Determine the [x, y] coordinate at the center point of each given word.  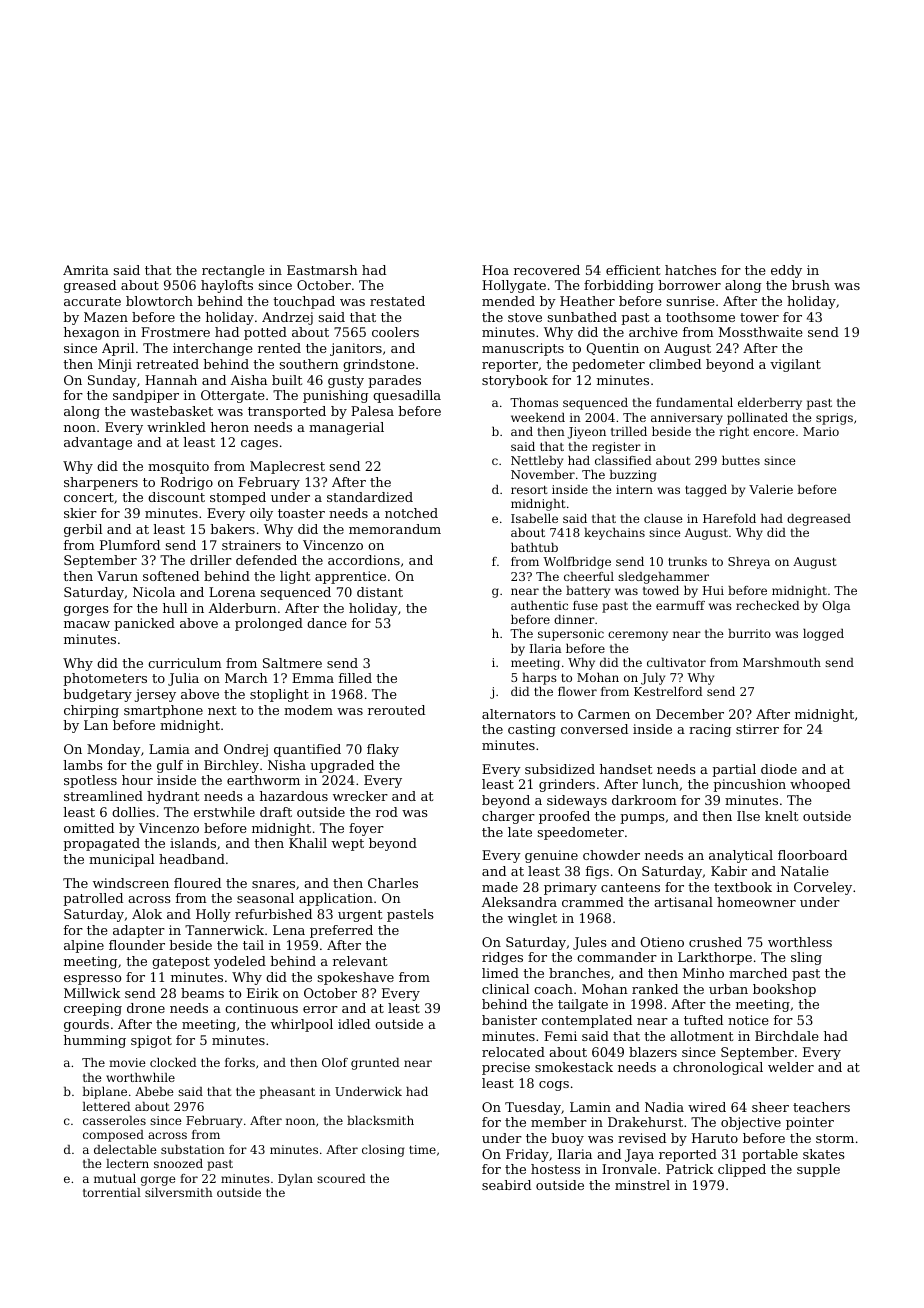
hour [137, 780]
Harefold [729, 518]
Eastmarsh [322, 270]
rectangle [233, 271]
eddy [786, 271]
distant [380, 592]
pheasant [287, 1093]
